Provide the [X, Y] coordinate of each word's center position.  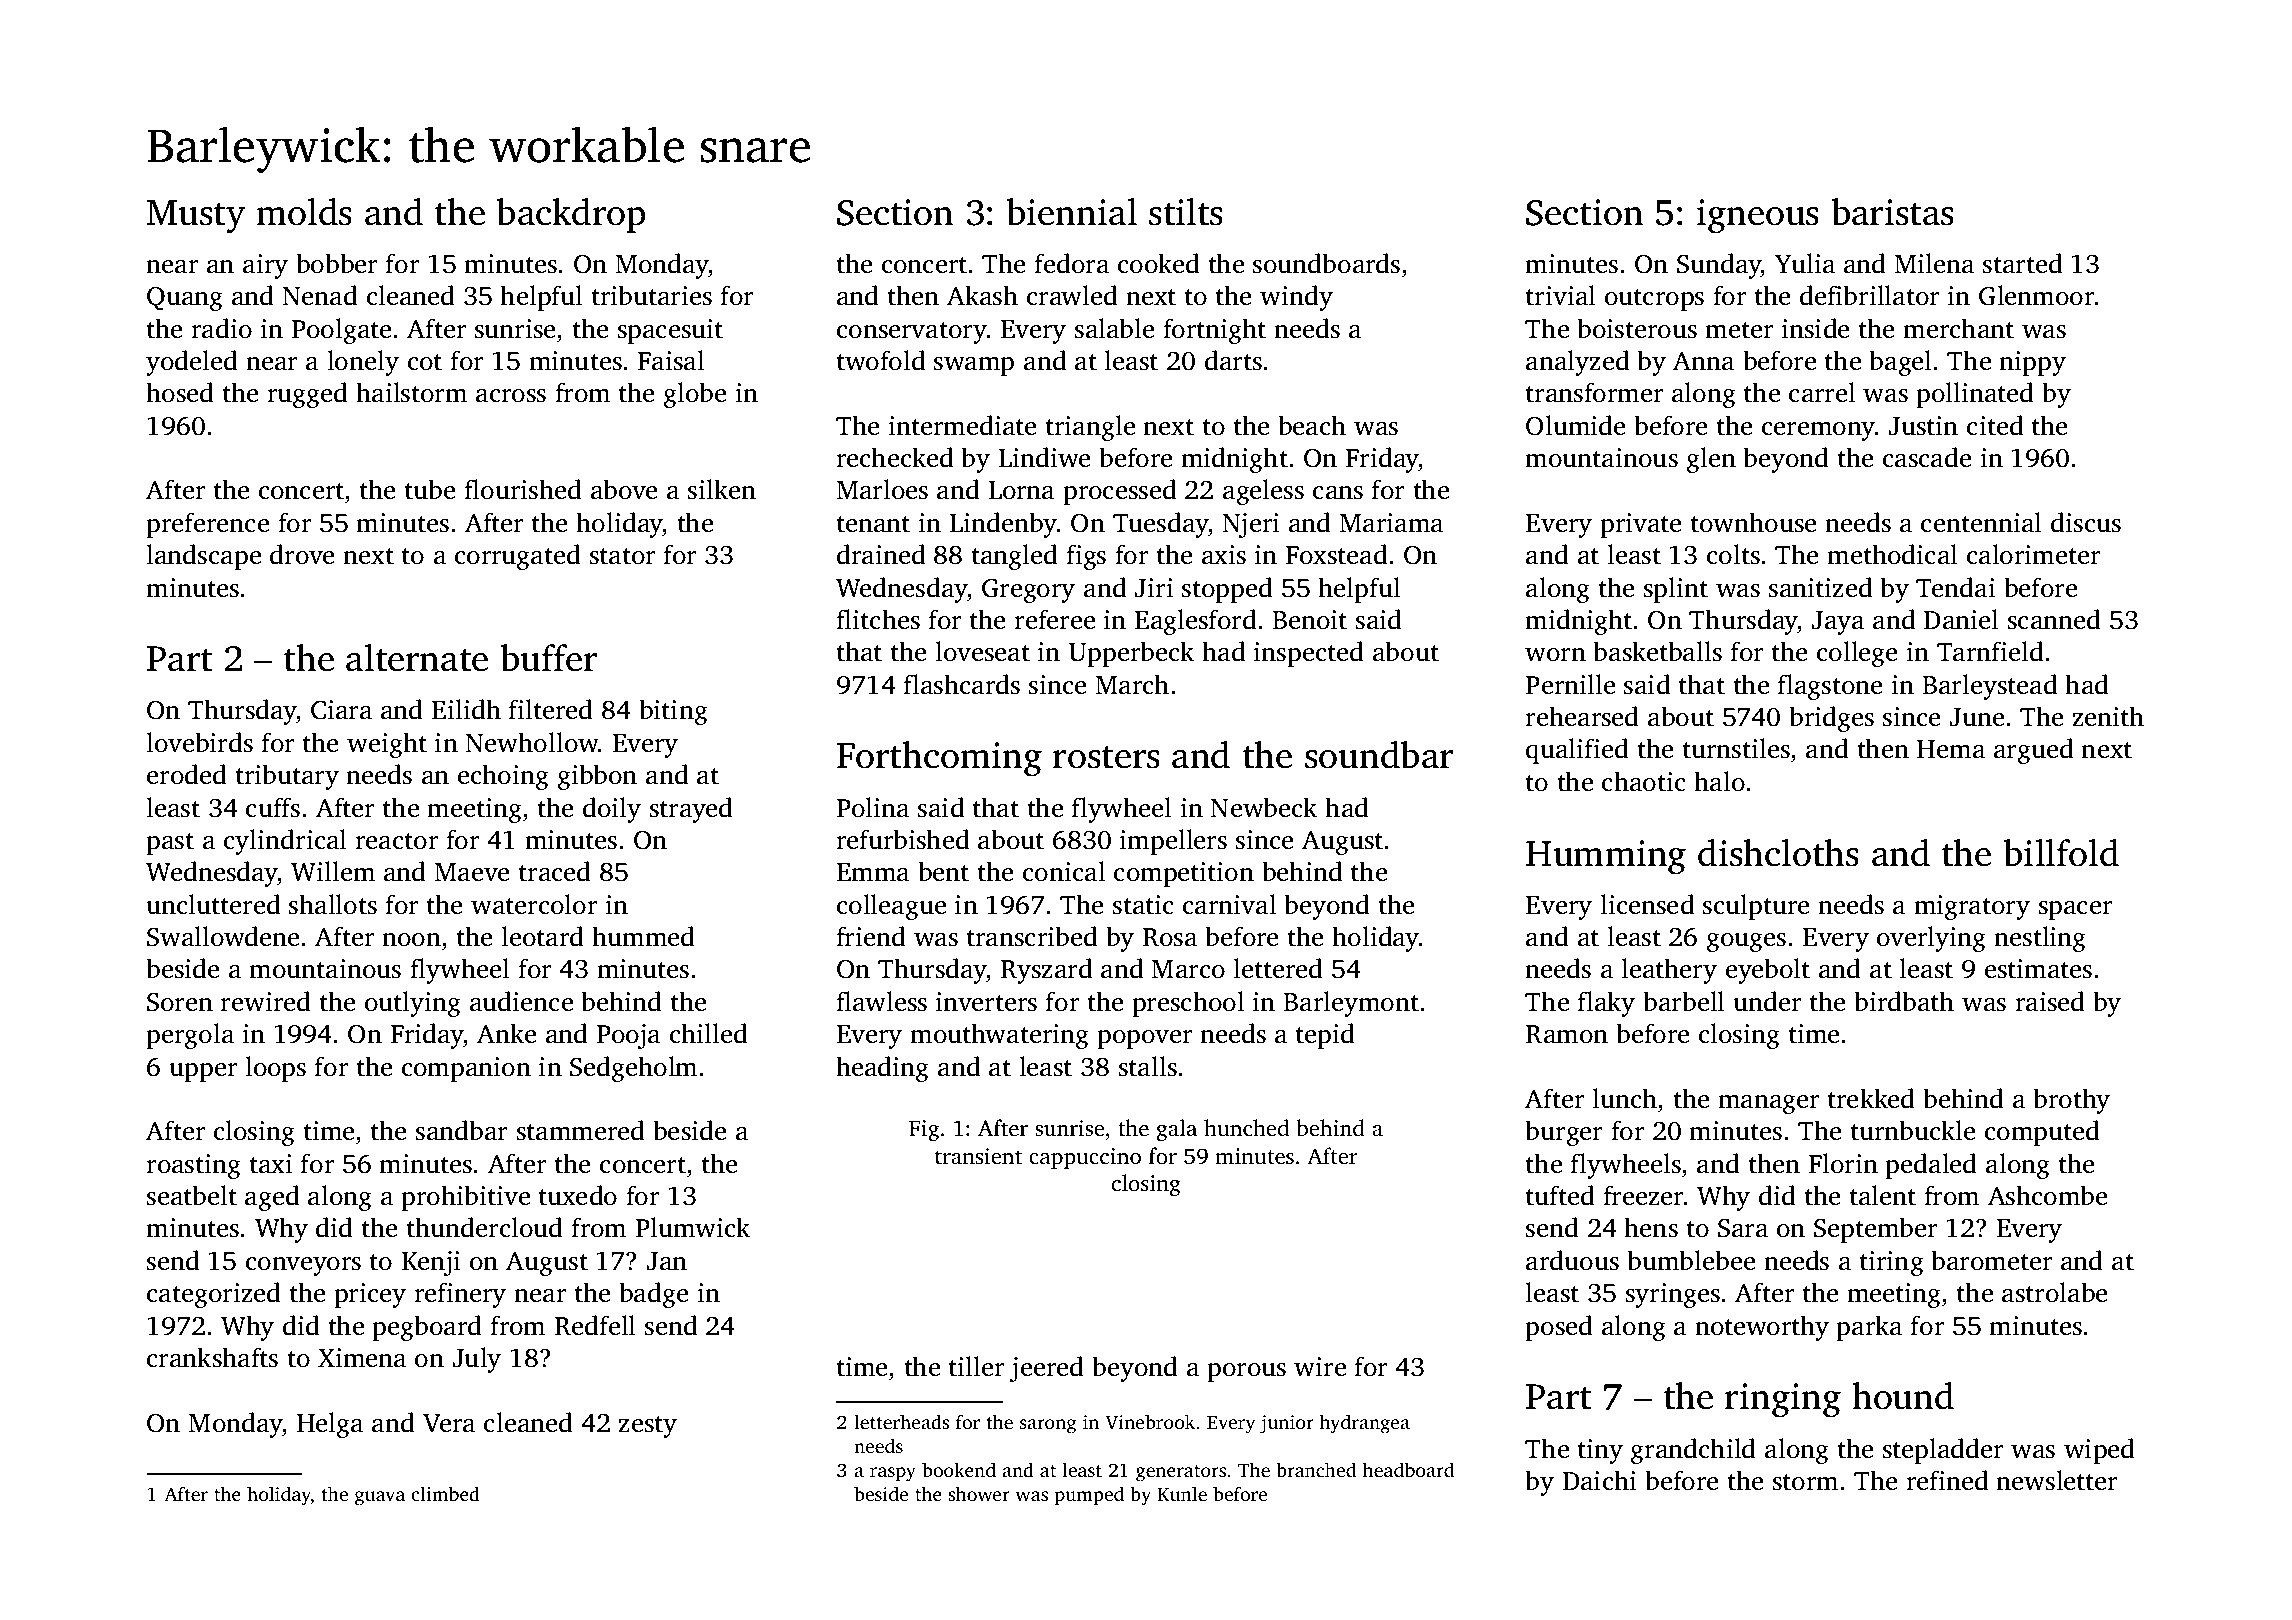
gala [1177, 1130]
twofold [881, 360]
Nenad [320, 295]
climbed [445, 1493]
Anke [506, 1033]
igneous [1758, 216]
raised [2050, 1001]
